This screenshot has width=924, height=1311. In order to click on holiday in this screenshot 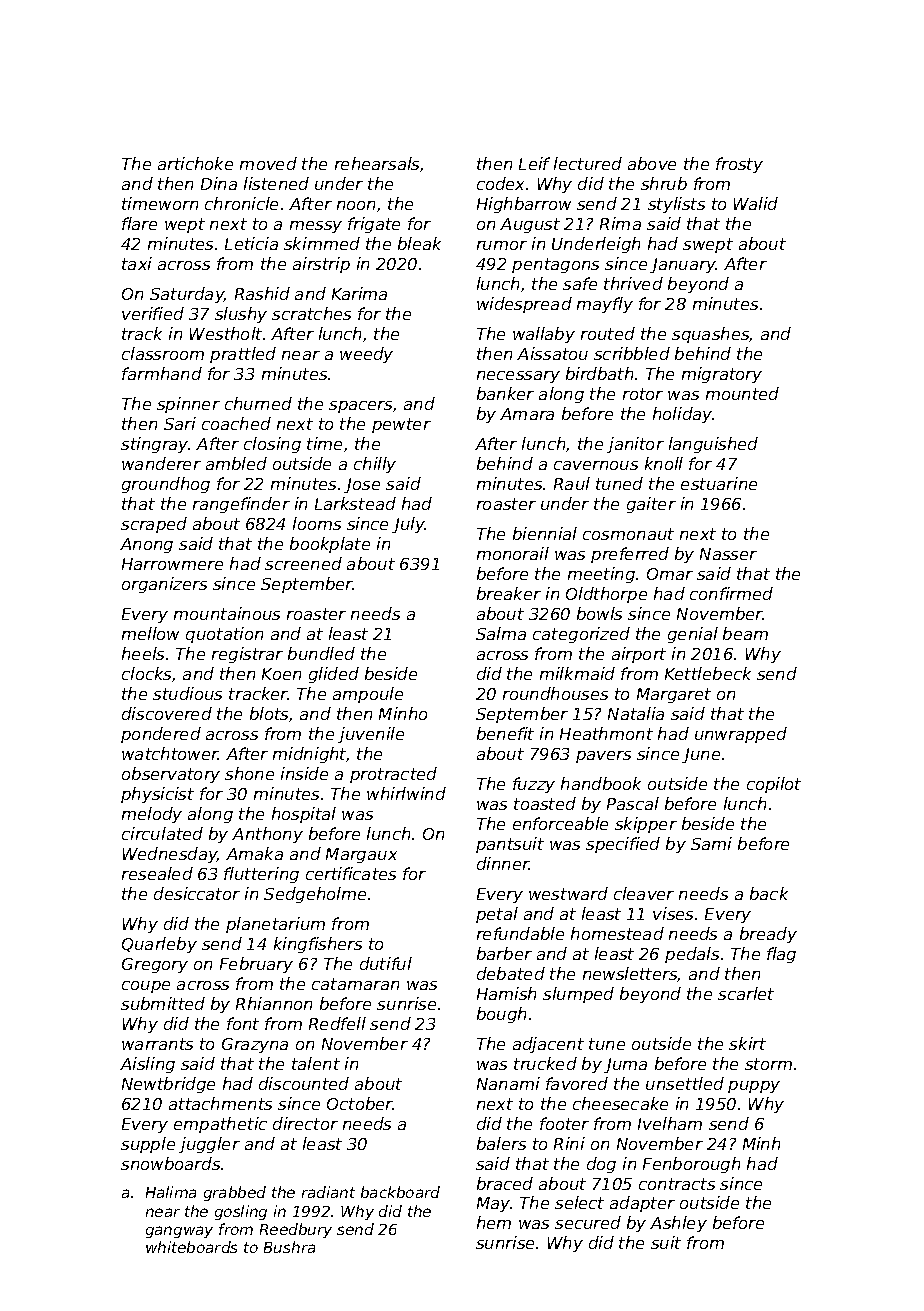, I will do `click(682, 415)`.
